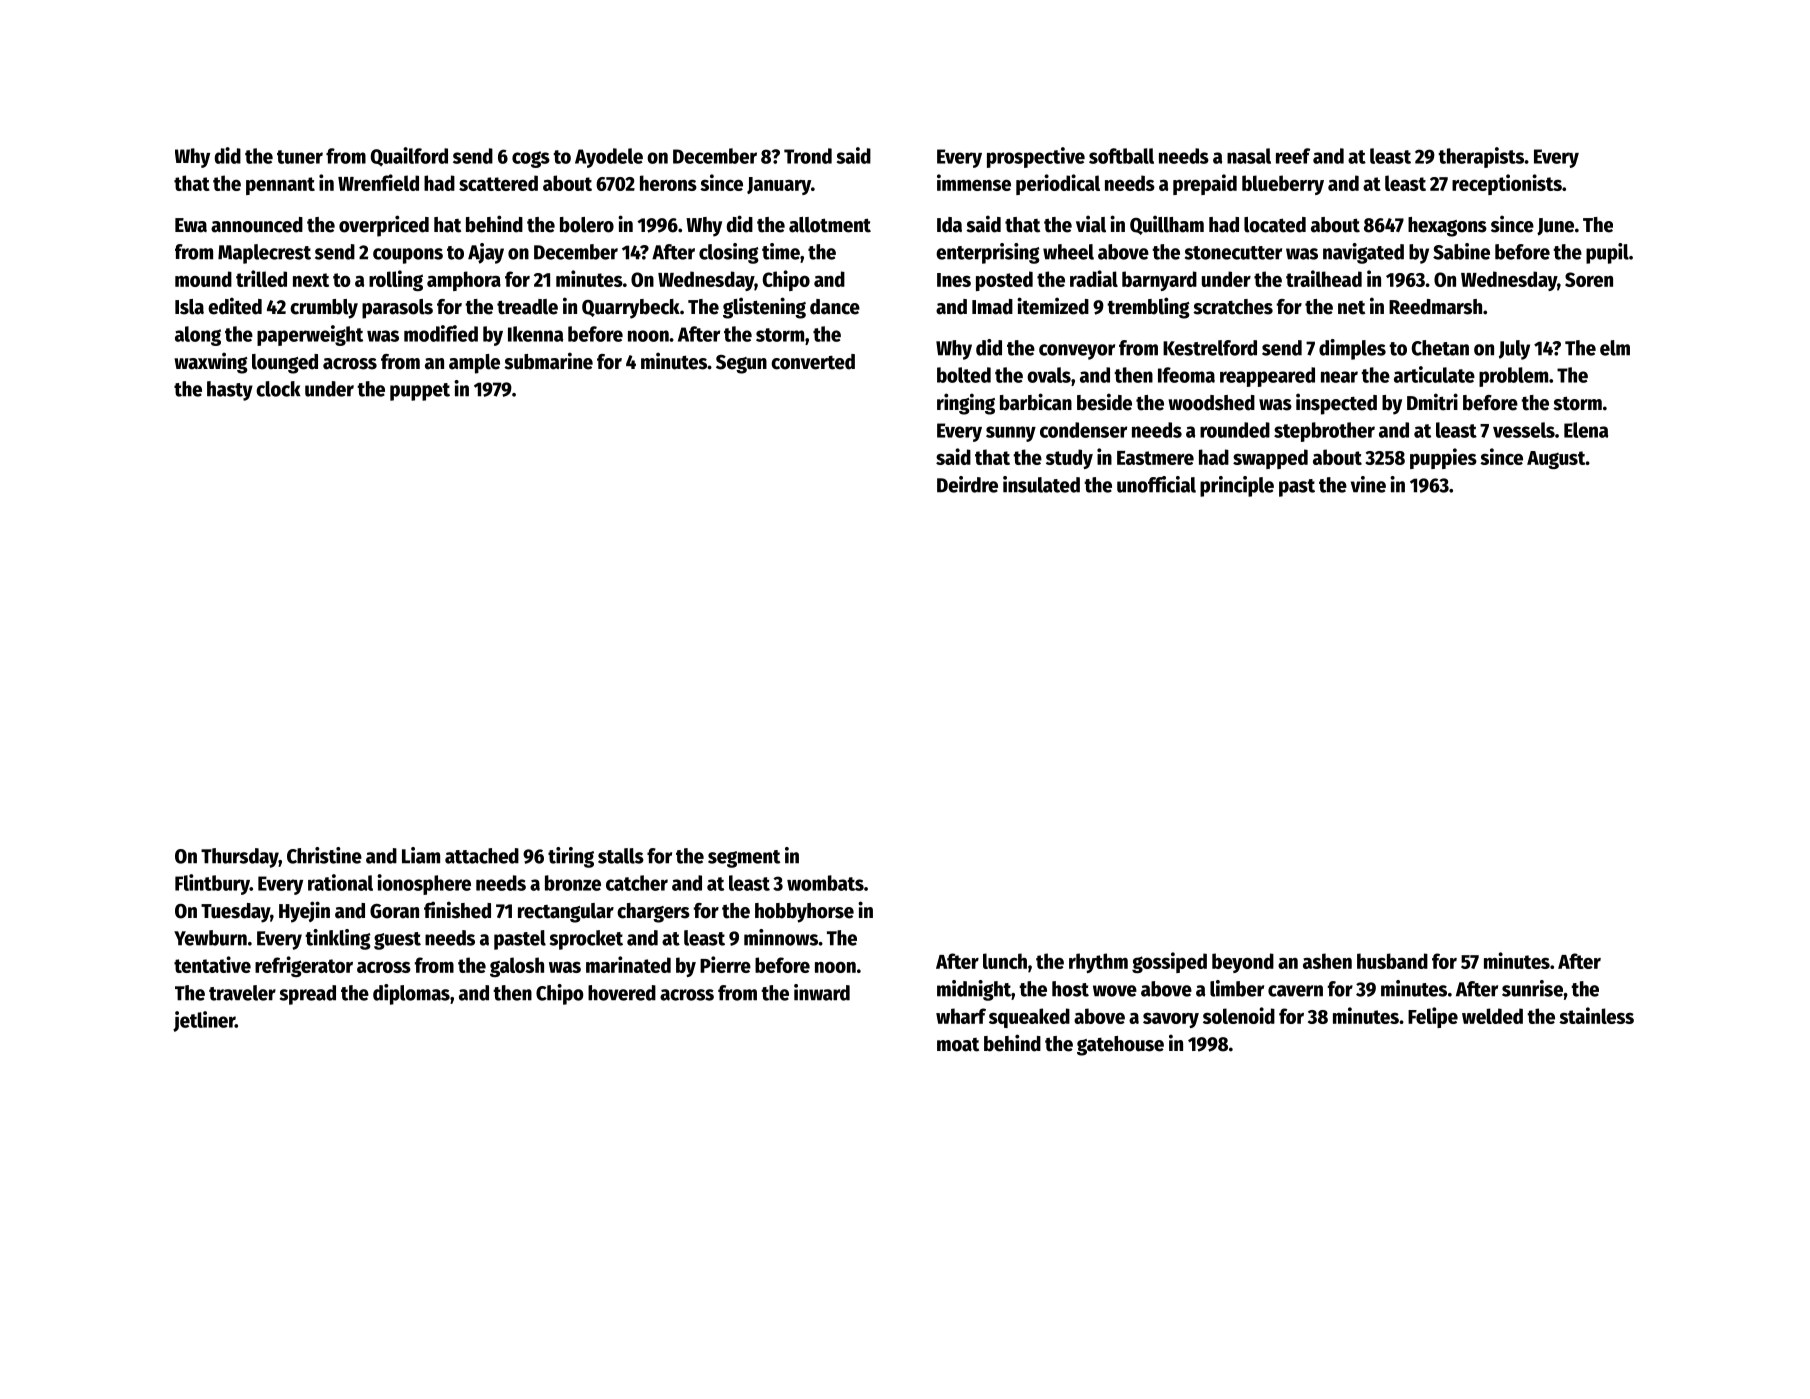 The image size is (1810, 1399). What do you see at coordinates (1368, 484) in the screenshot?
I see `vine` at bounding box center [1368, 484].
